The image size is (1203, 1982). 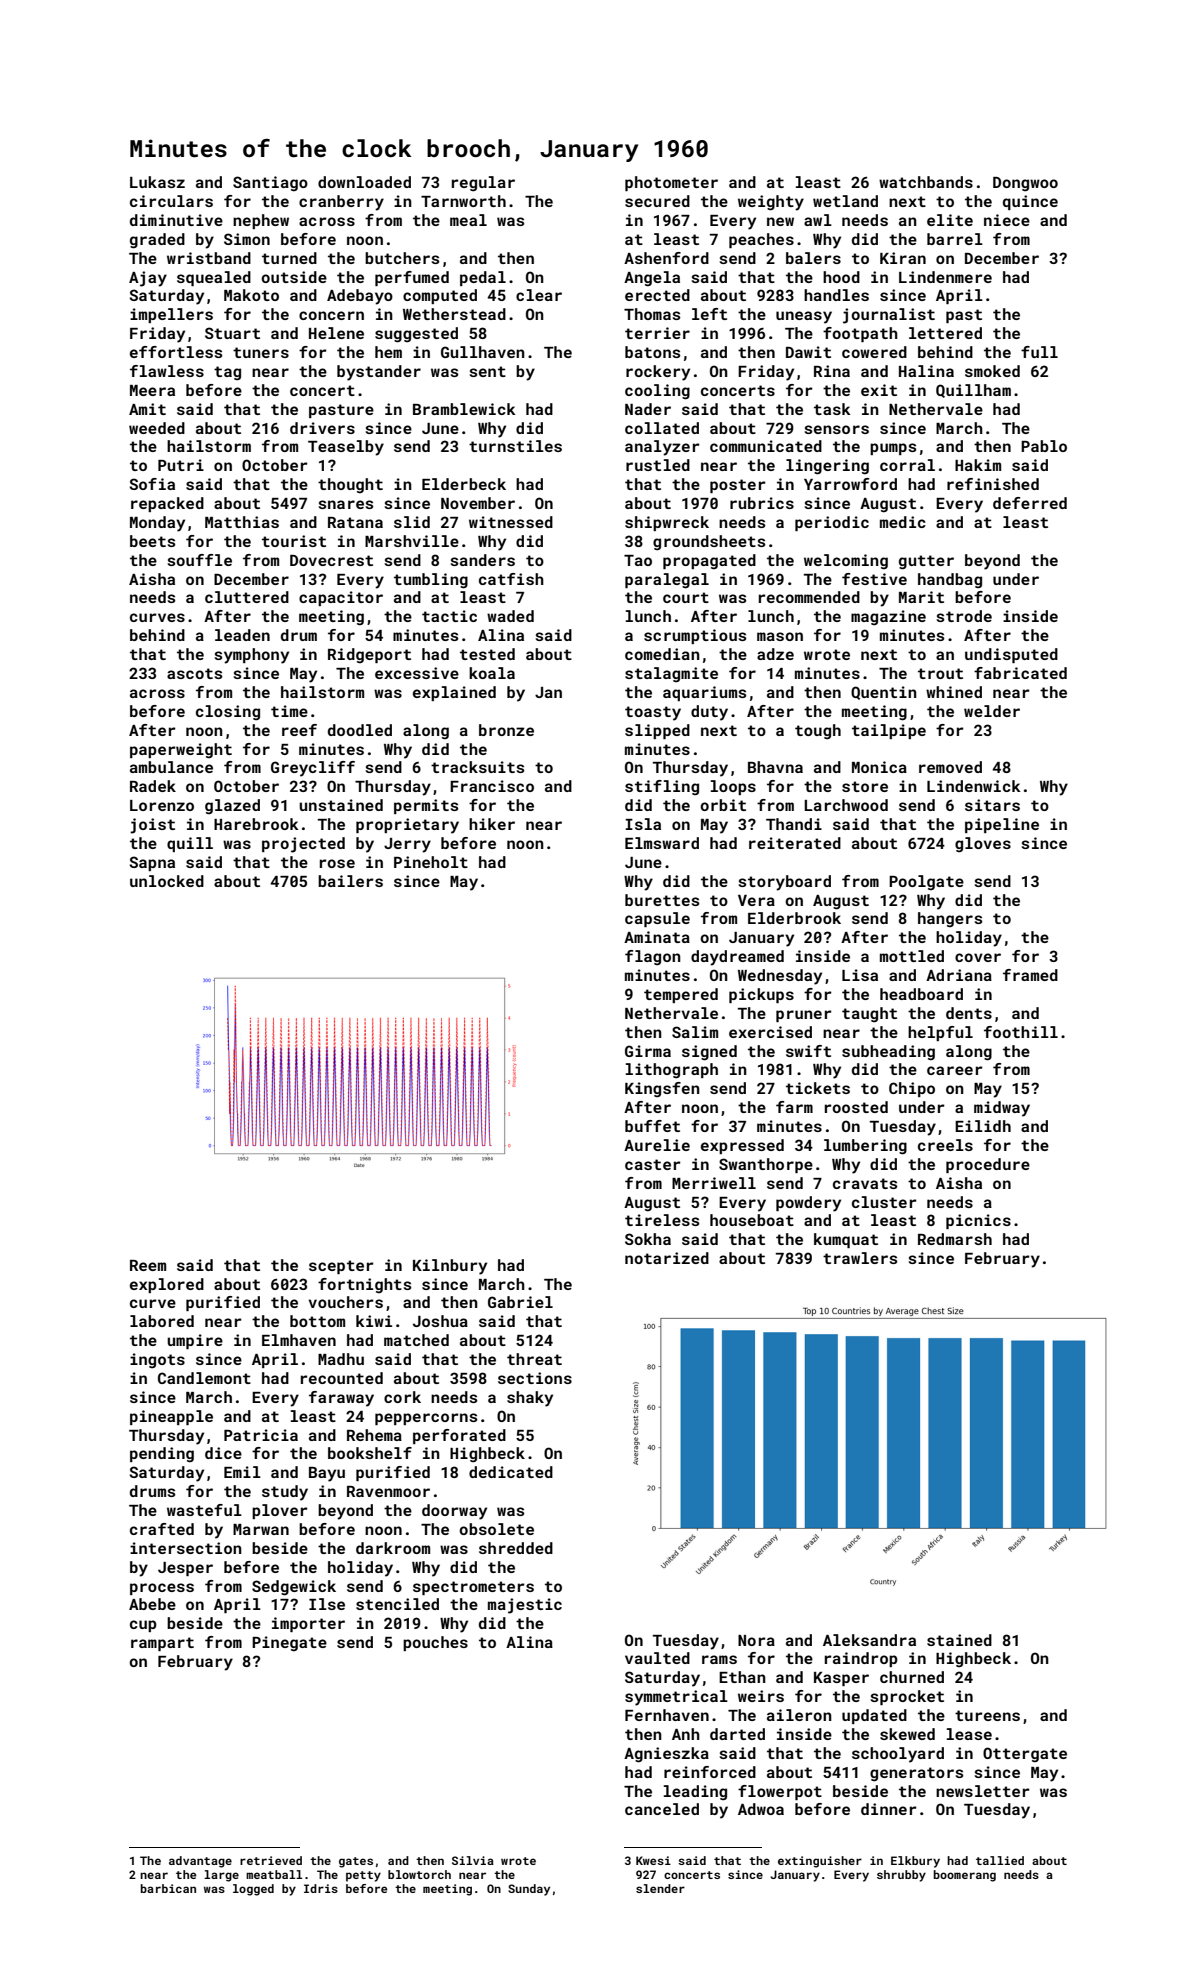 I want to click on Nora, so click(x=756, y=1640).
